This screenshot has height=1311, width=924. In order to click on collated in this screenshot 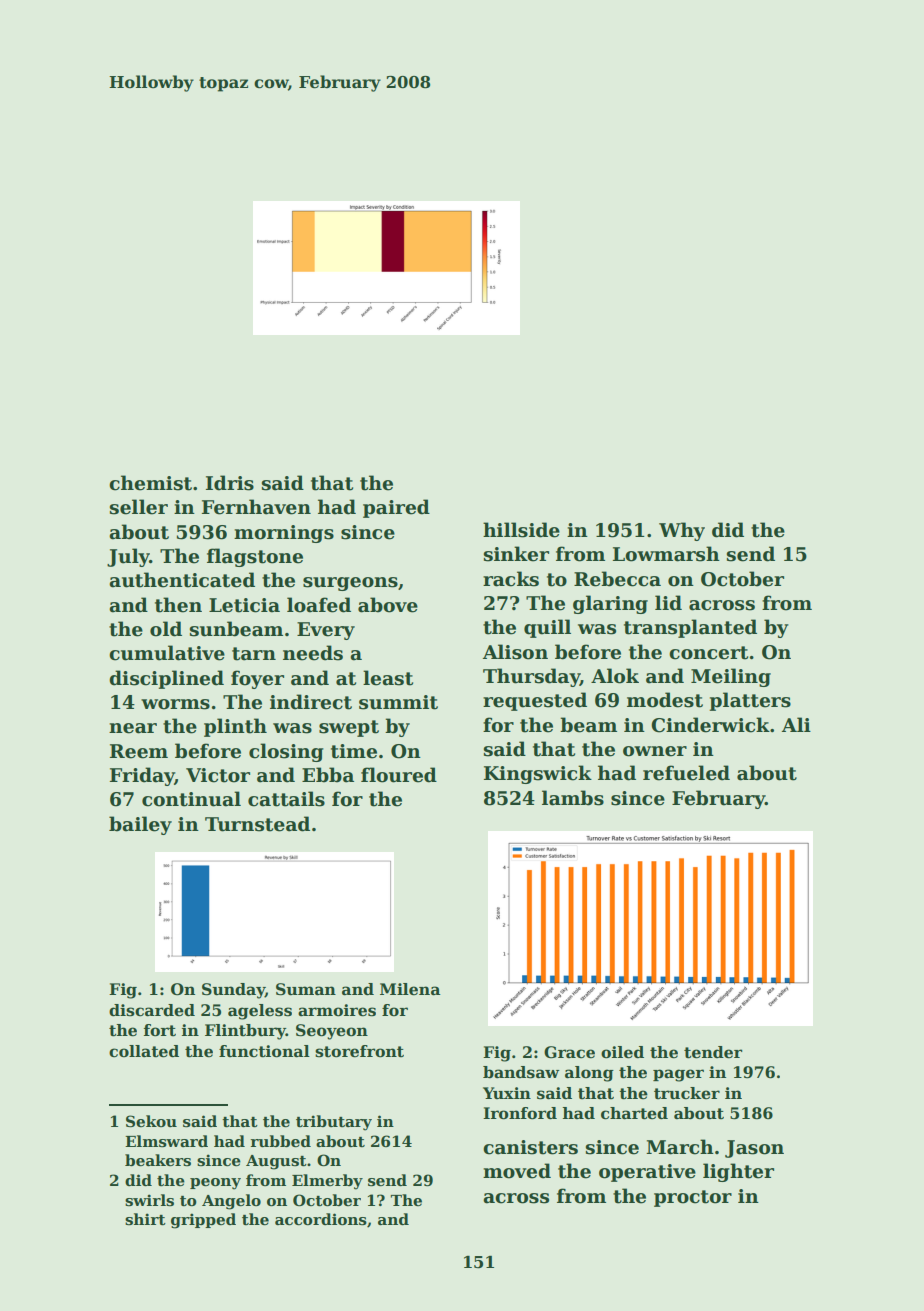, I will do `click(144, 1051)`.
